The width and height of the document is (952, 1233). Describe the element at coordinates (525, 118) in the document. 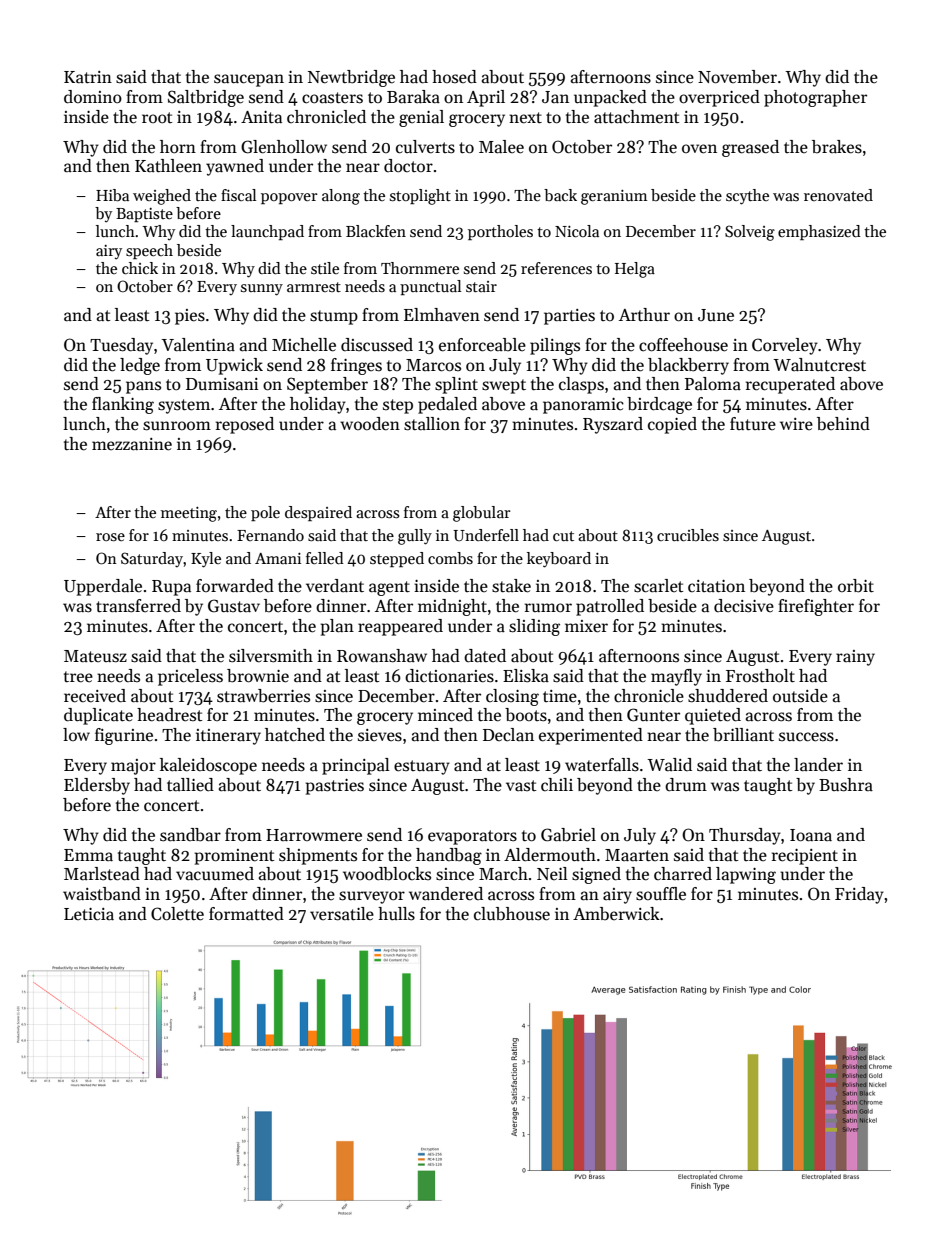

I see `next` at that location.
